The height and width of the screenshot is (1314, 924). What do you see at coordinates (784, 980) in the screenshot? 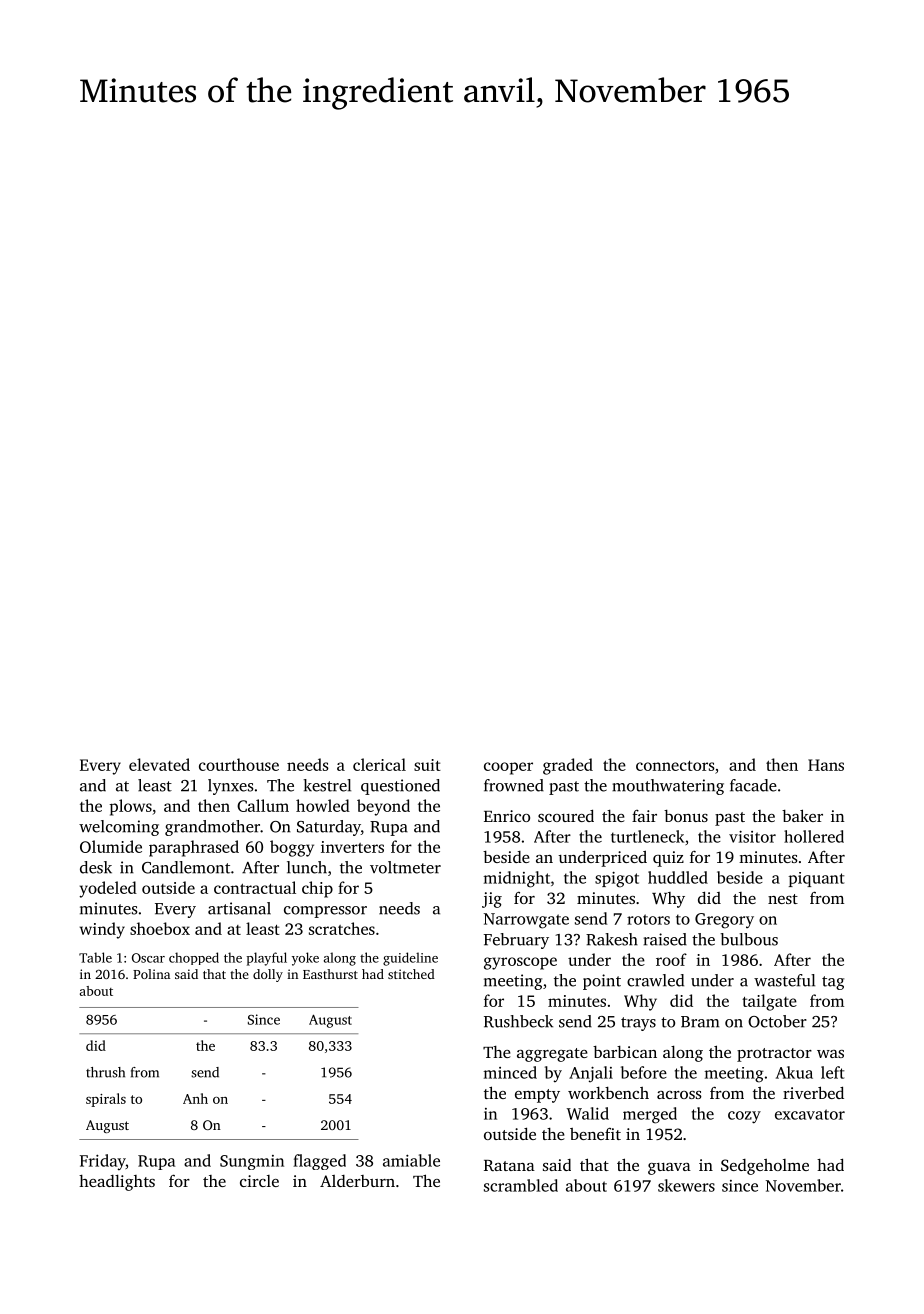
I see `wasteful` at bounding box center [784, 980].
